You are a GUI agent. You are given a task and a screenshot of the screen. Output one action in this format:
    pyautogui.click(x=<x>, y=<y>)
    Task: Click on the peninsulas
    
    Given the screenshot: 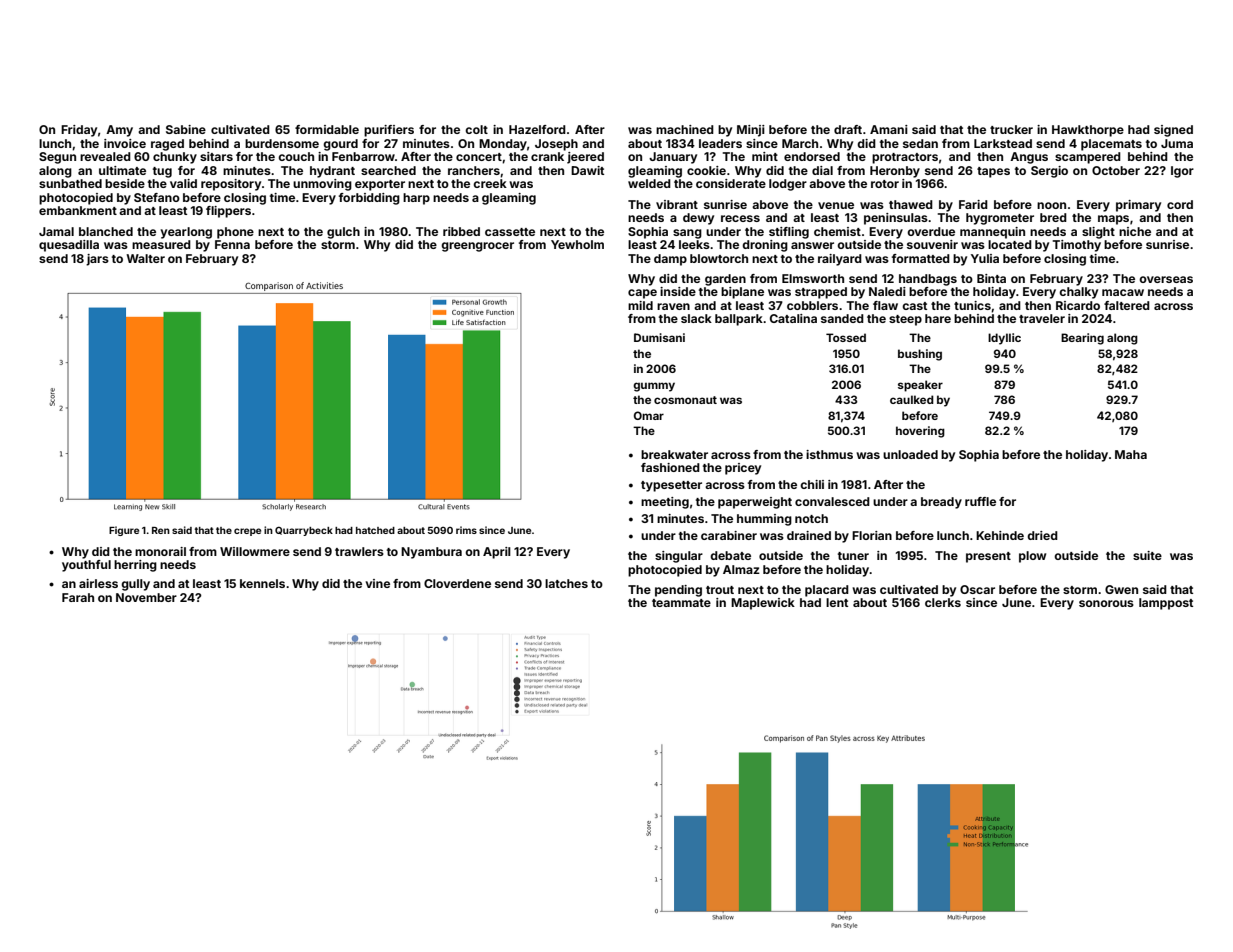 What is the action you would take?
    pyautogui.click(x=896, y=219)
